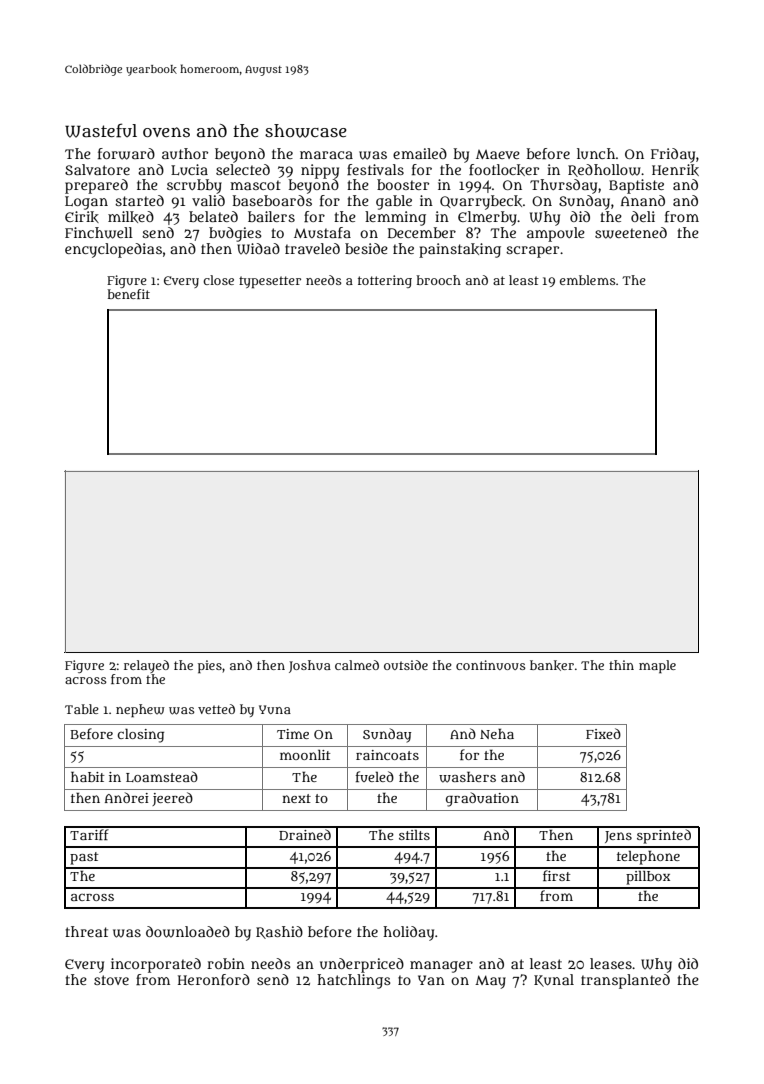 This document has height=1084, width=764. Describe the element at coordinates (431, 980) in the document. I see `Yan` at that location.
